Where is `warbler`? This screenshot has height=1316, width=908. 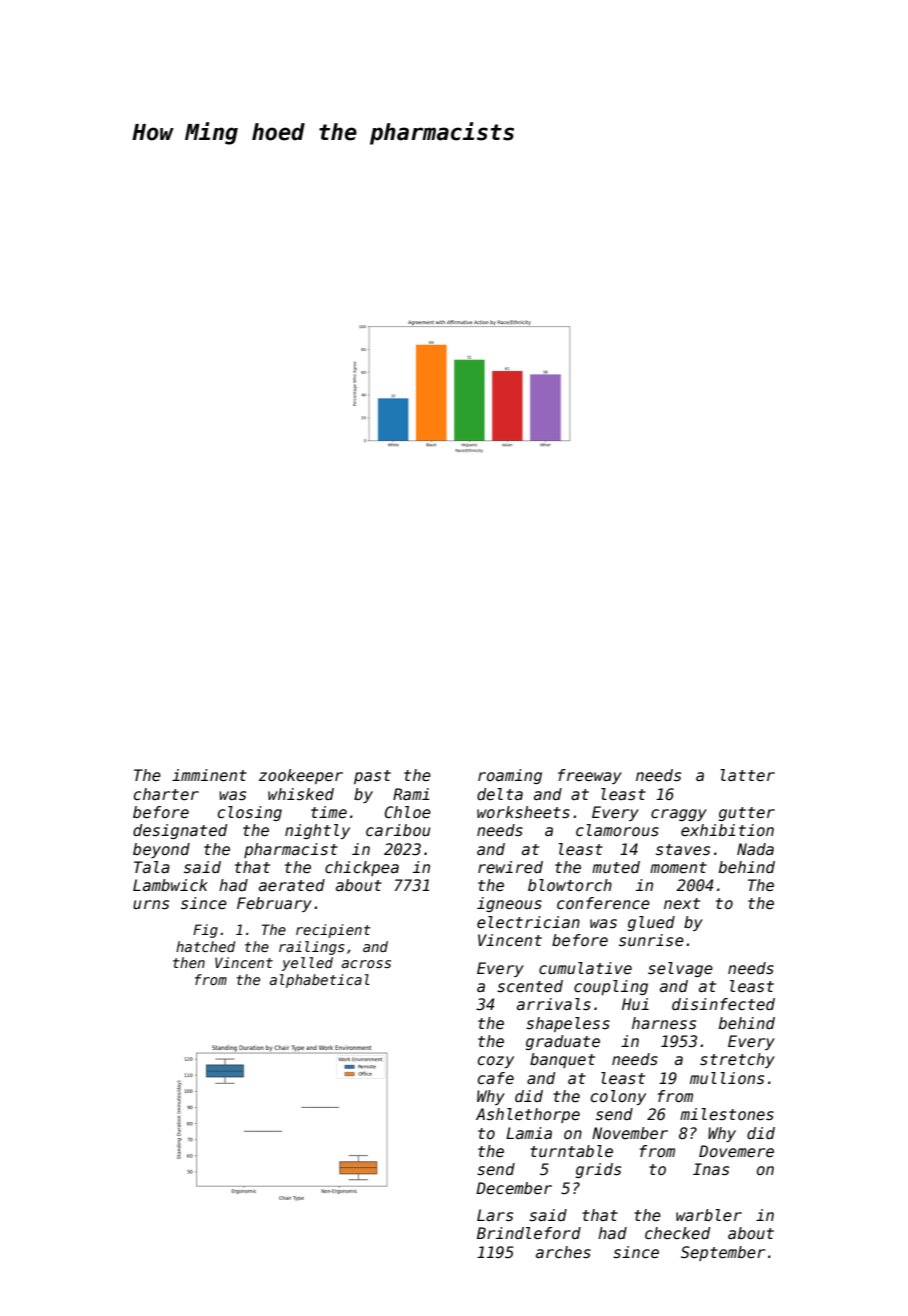 warbler is located at coordinates (709, 1215).
